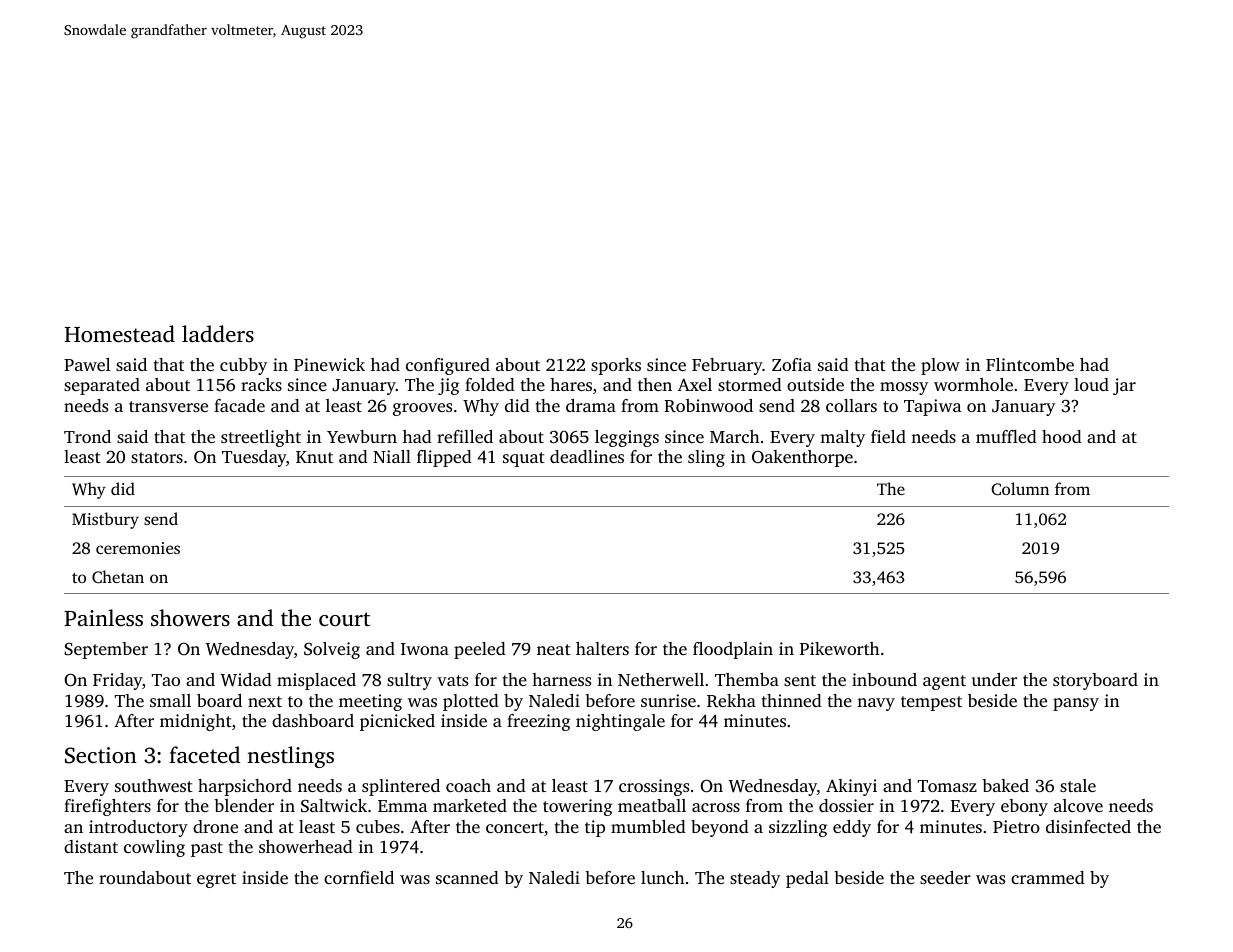 Image resolution: width=1233 pixels, height=952 pixels. I want to click on Column, so click(1020, 489).
